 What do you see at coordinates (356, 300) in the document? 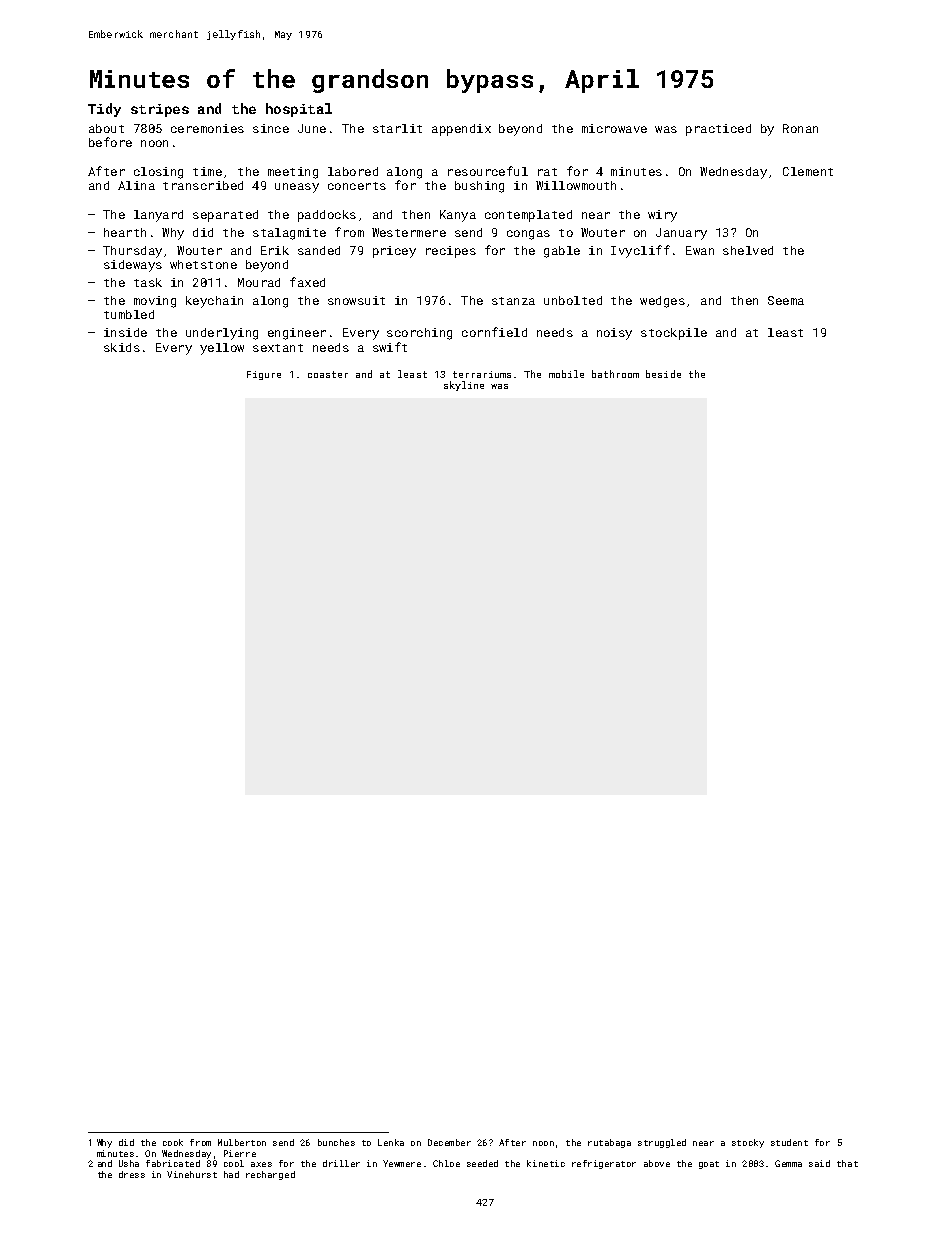
I see `snowsuit` at bounding box center [356, 300].
